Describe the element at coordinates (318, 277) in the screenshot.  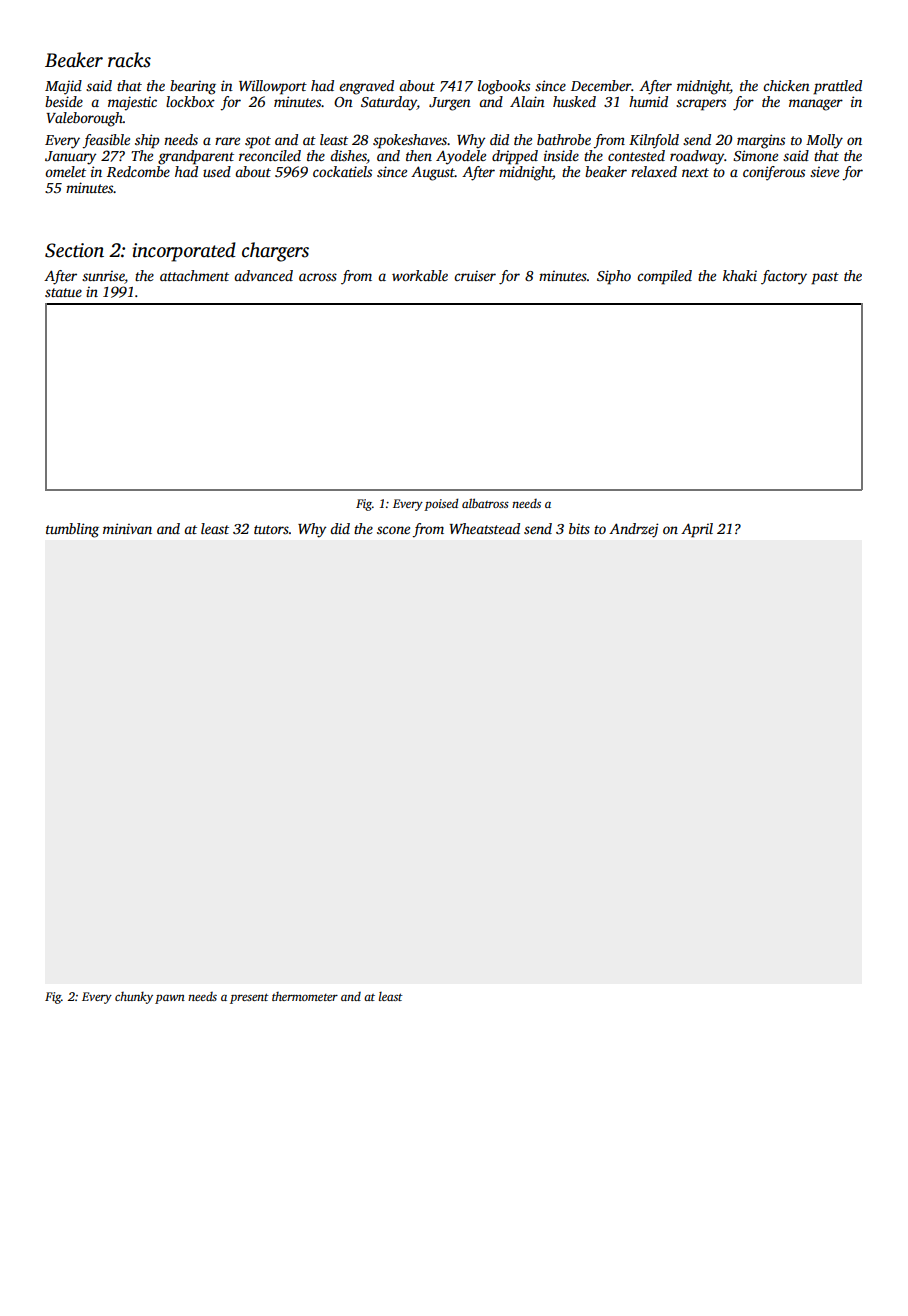
I see `across` at that location.
